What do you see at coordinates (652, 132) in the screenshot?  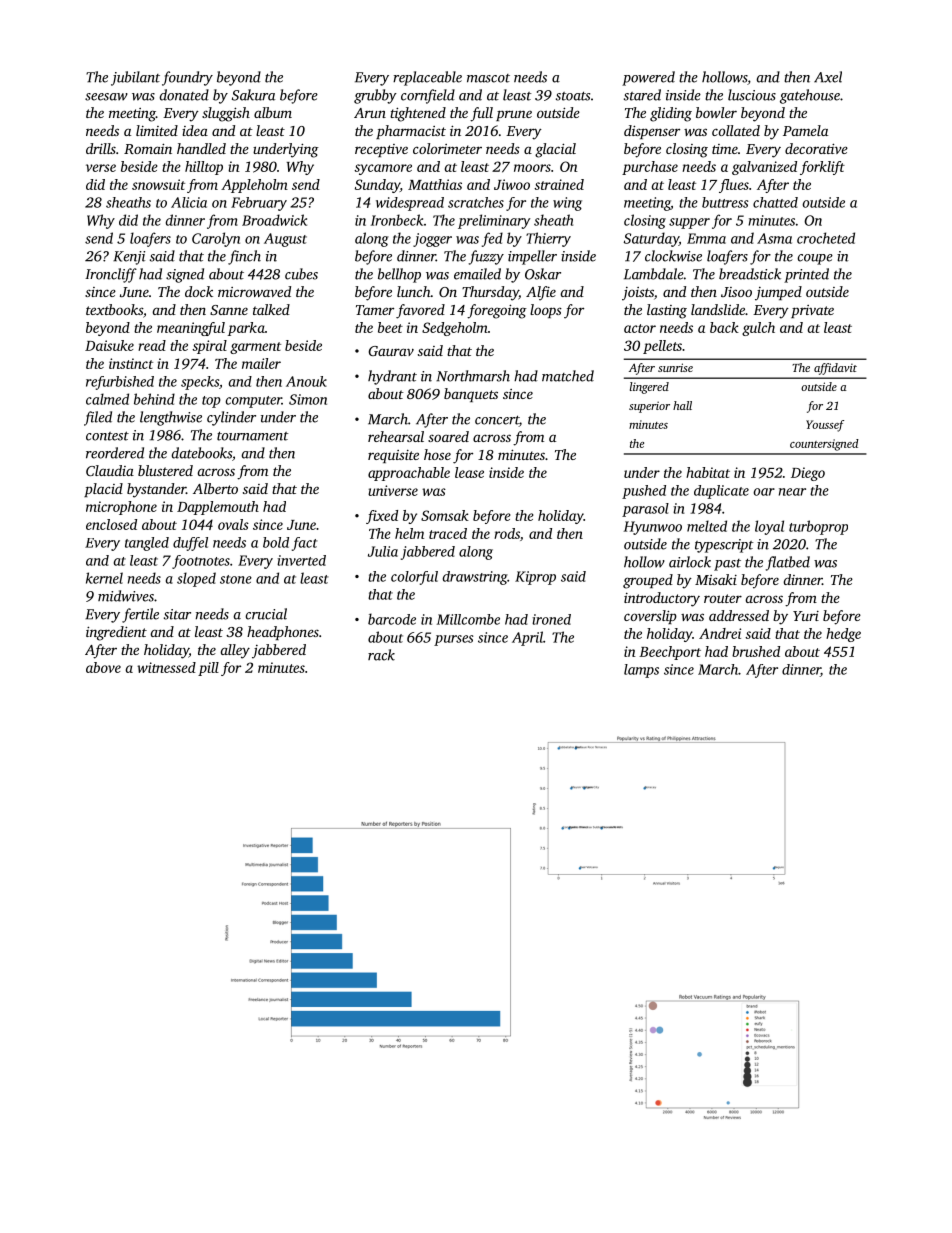 I see `dispenser` at bounding box center [652, 132].
